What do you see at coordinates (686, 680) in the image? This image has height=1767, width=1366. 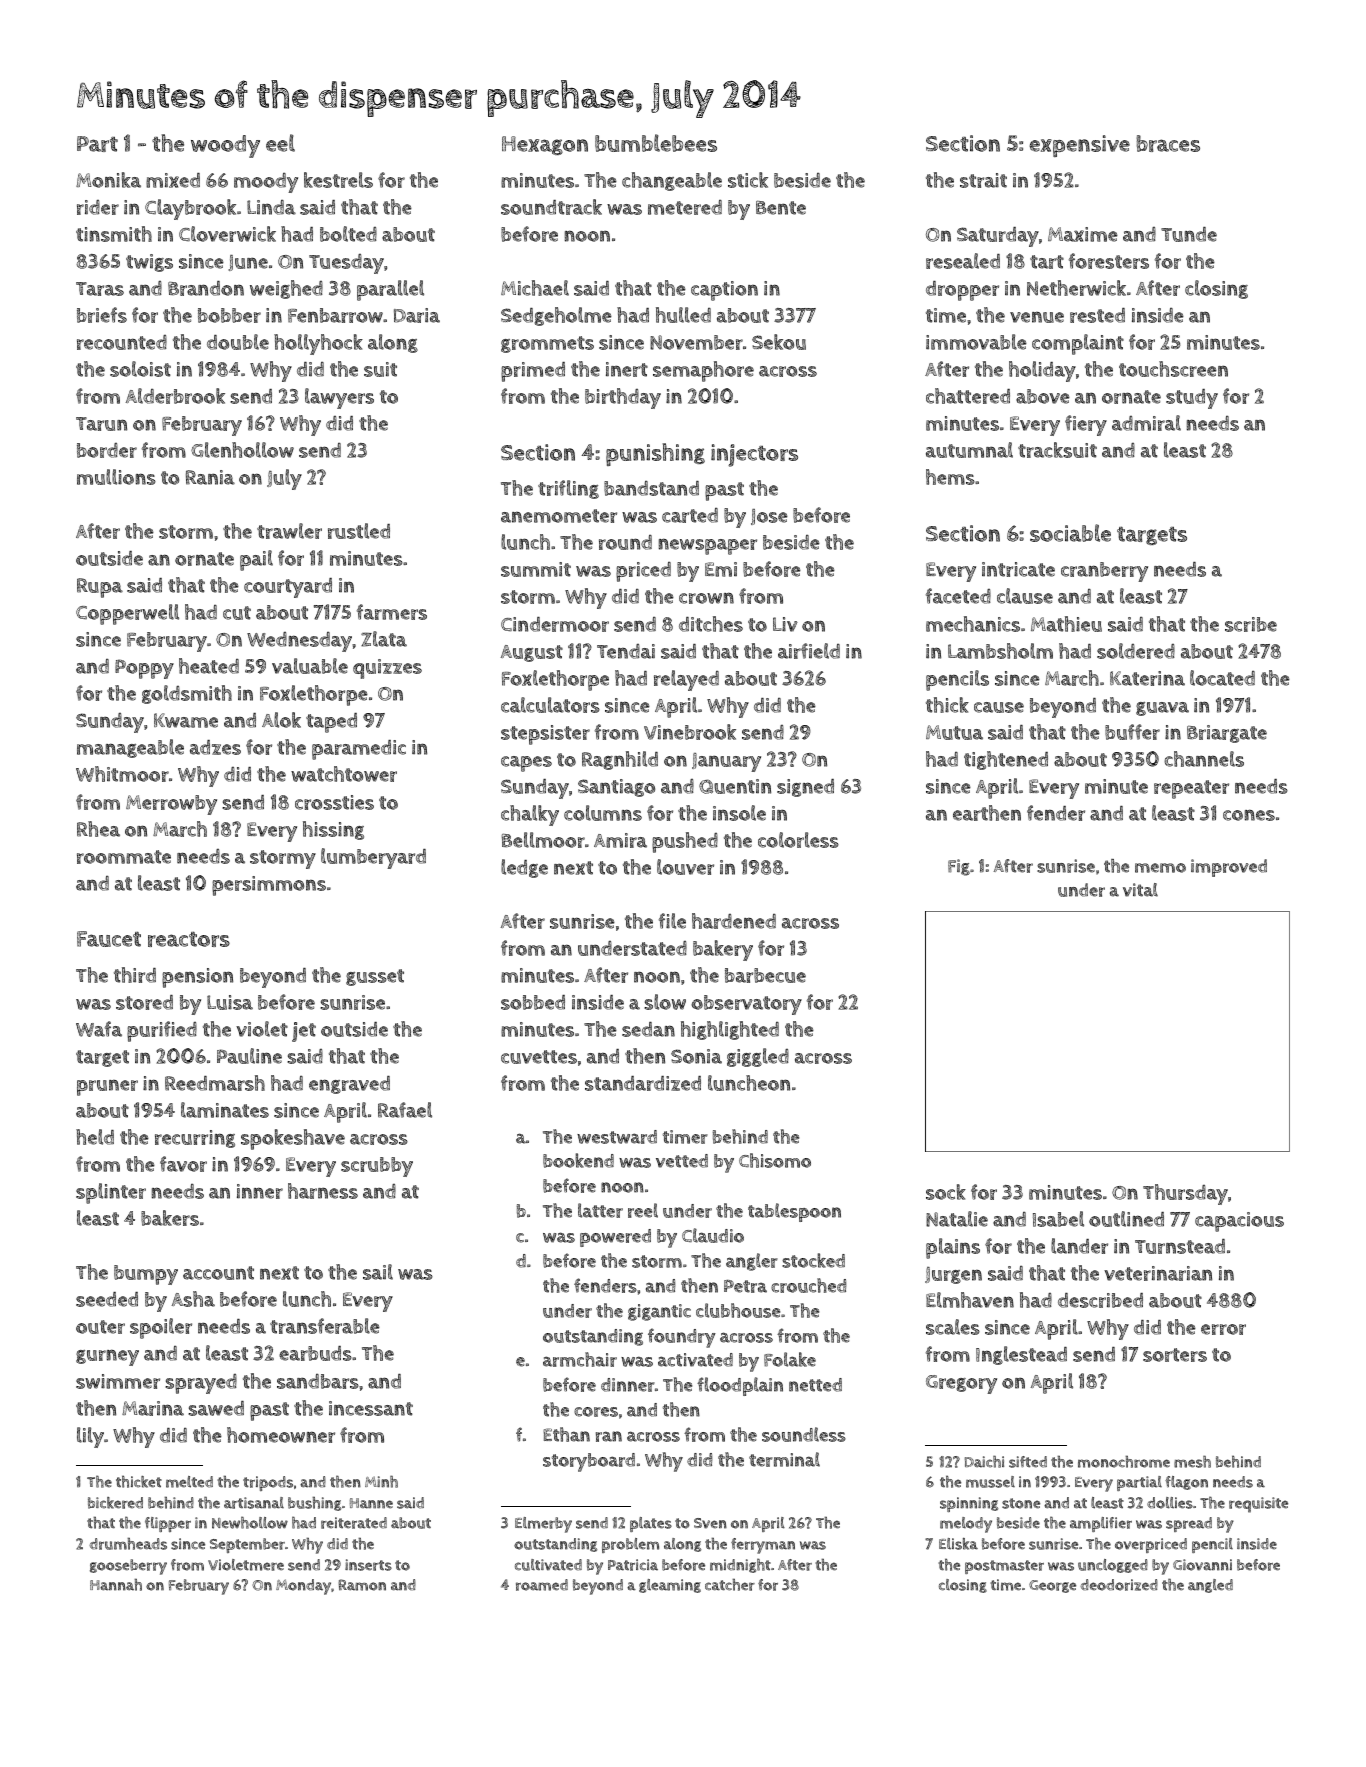 I see `relayed` at bounding box center [686, 680].
